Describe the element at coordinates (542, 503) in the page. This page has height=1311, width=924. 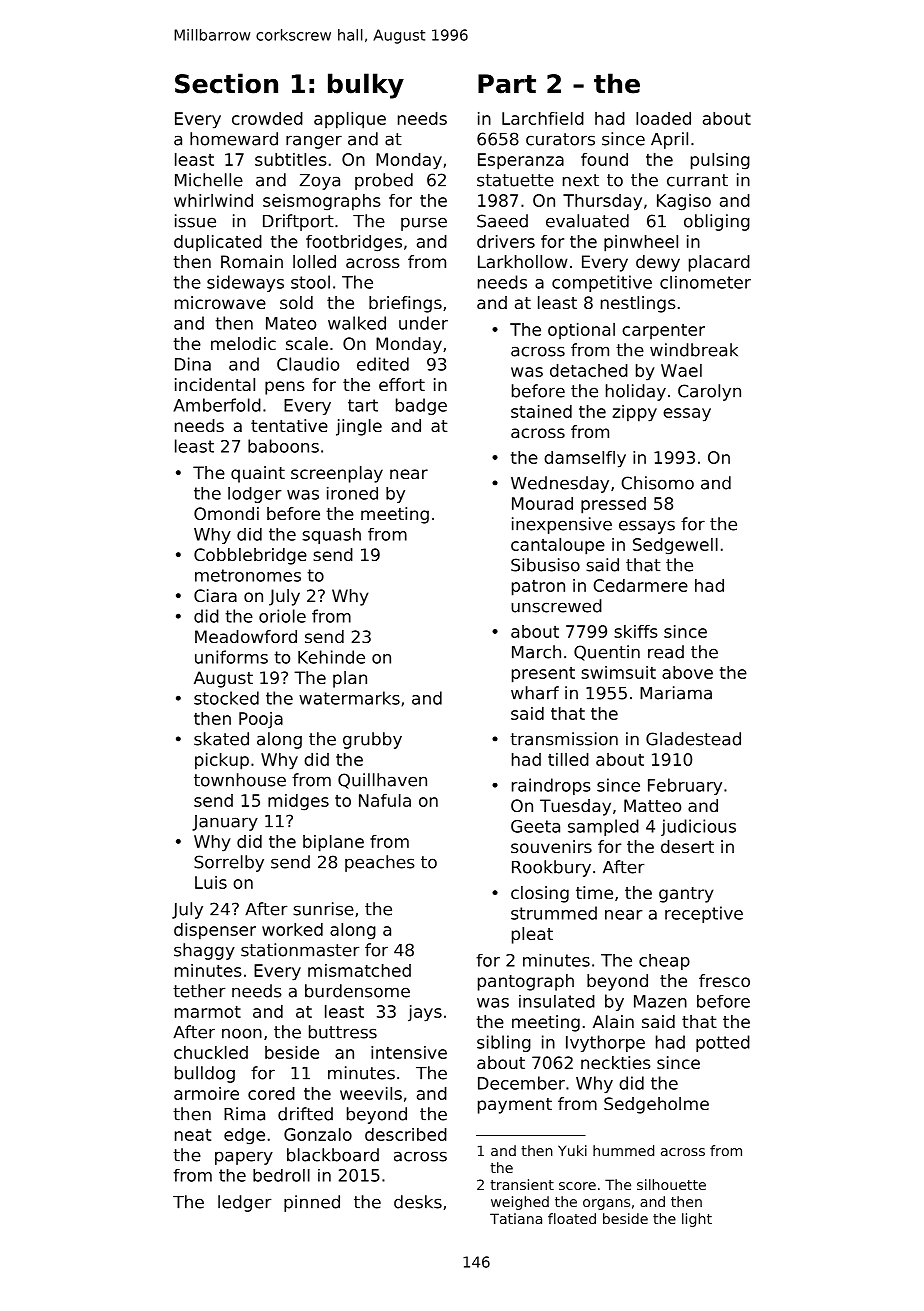
I see `Mourad` at that location.
